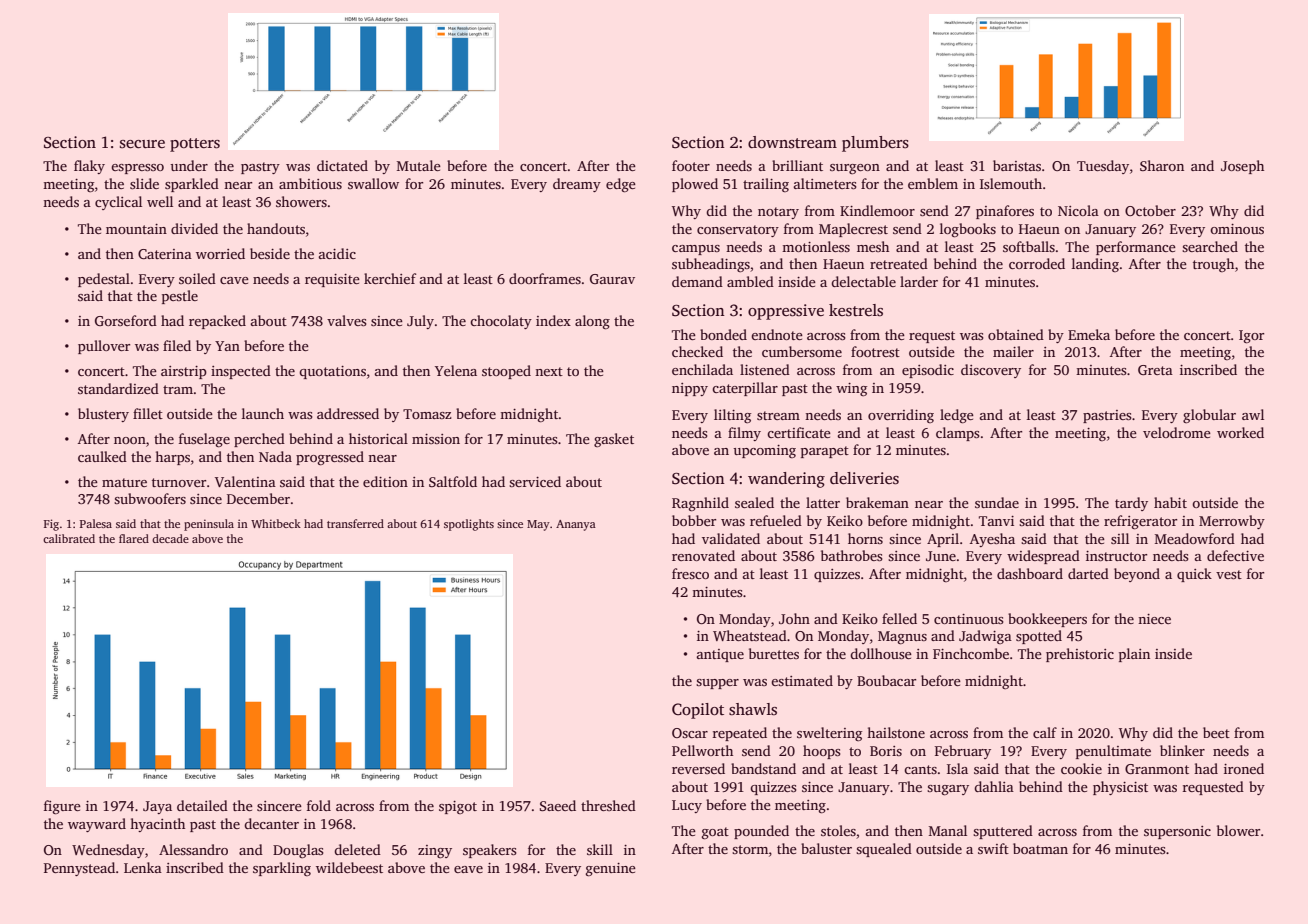 This screenshot has width=1308, height=924. Describe the element at coordinates (875, 144) in the screenshot. I see `plumbers` at that location.
